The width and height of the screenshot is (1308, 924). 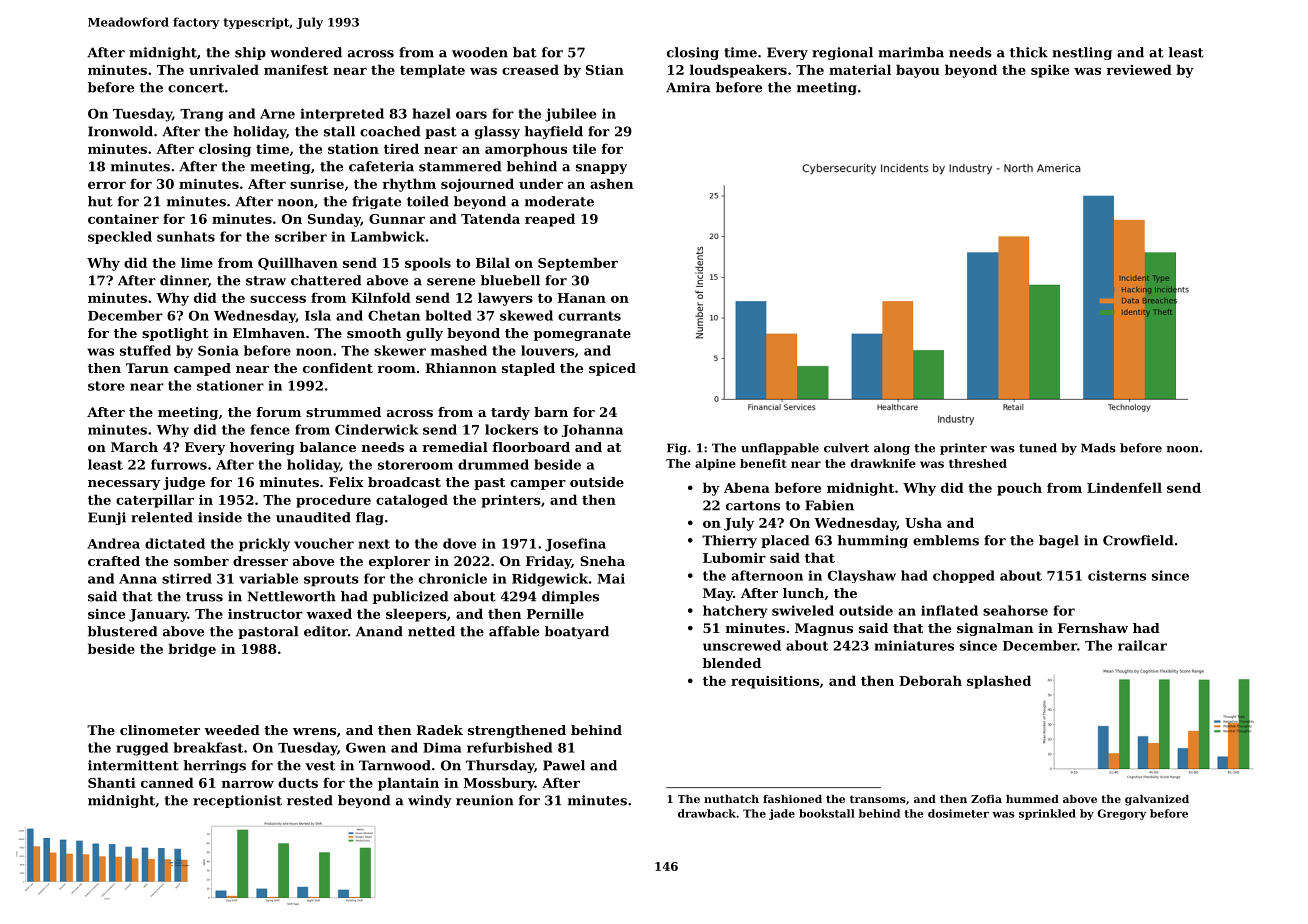 What do you see at coordinates (930, 680) in the screenshot?
I see `Deborah` at bounding box center [930, 680].
